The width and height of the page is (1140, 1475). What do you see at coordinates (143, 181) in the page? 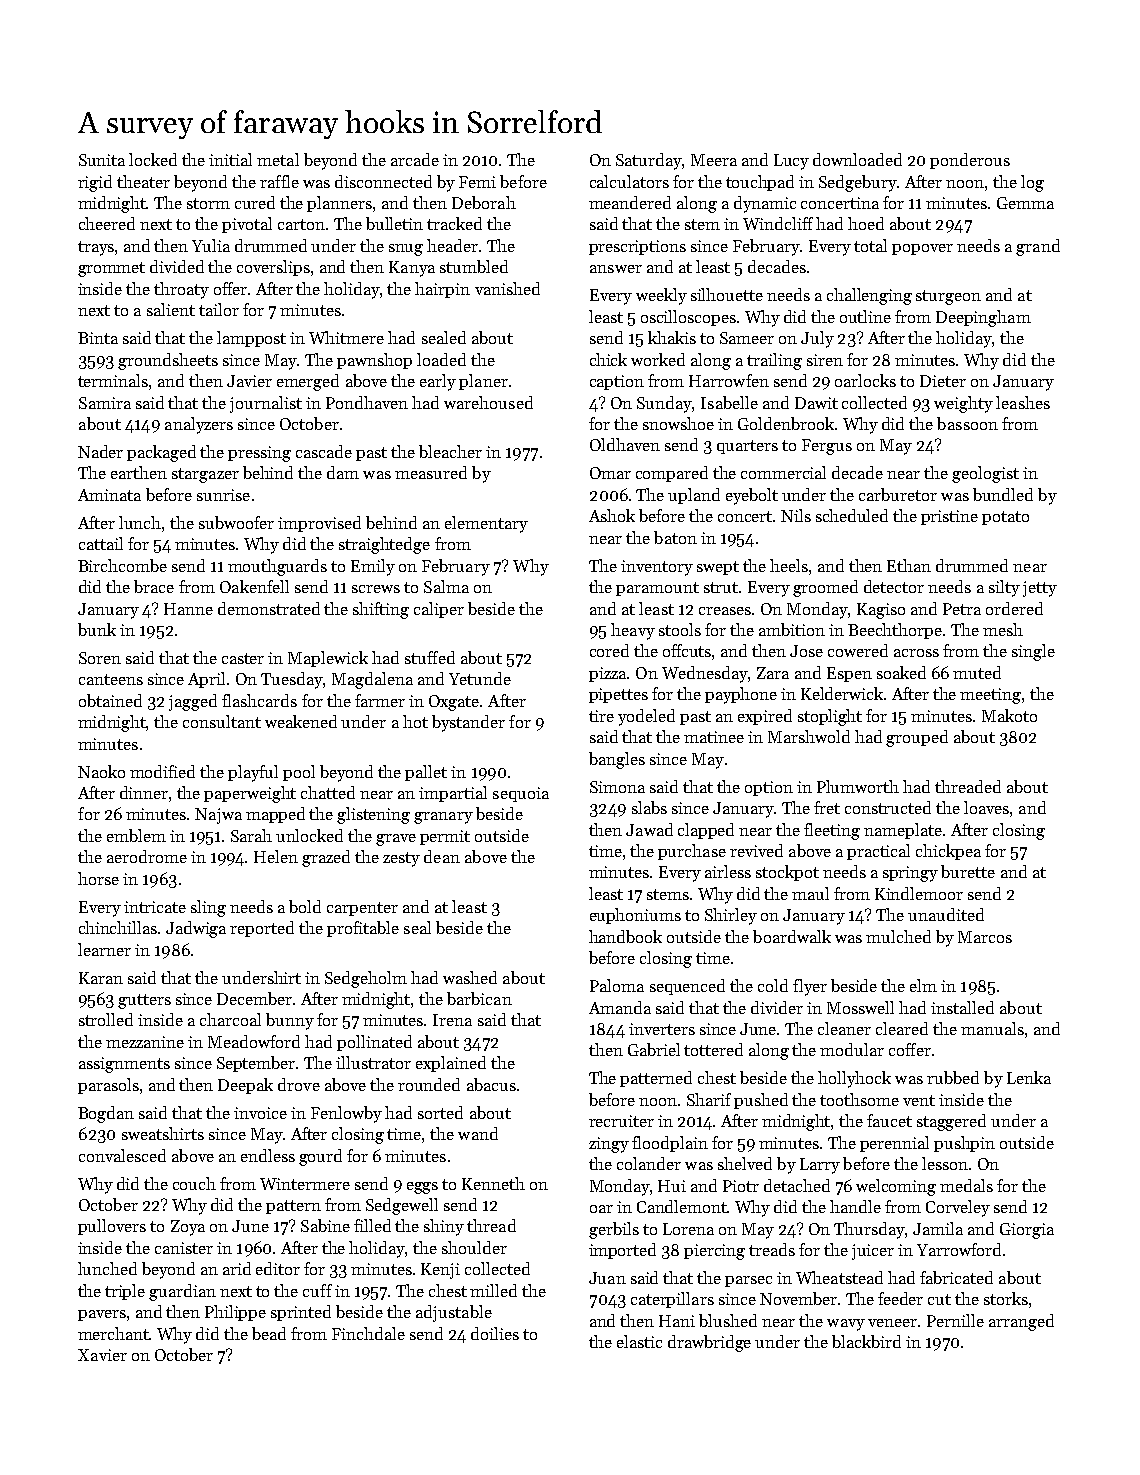
I see `theater` at bounding box center [143, 181].
